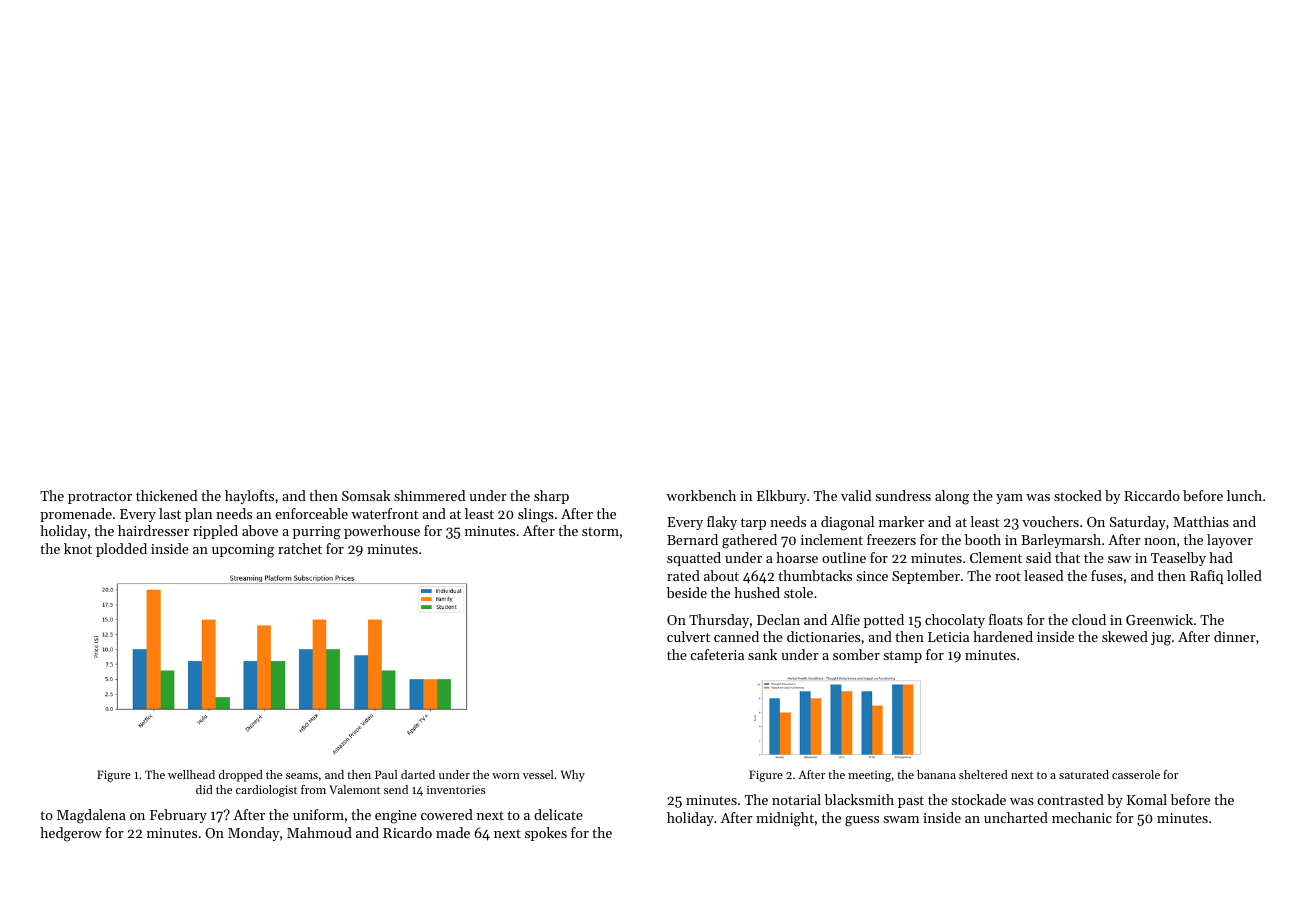 Image resolution: width=1308 pixels, height=924 pixels. What do you see at coordinates (749, 541) in the screenshot?
I see `gathered` at bounding box center [749, 541].
